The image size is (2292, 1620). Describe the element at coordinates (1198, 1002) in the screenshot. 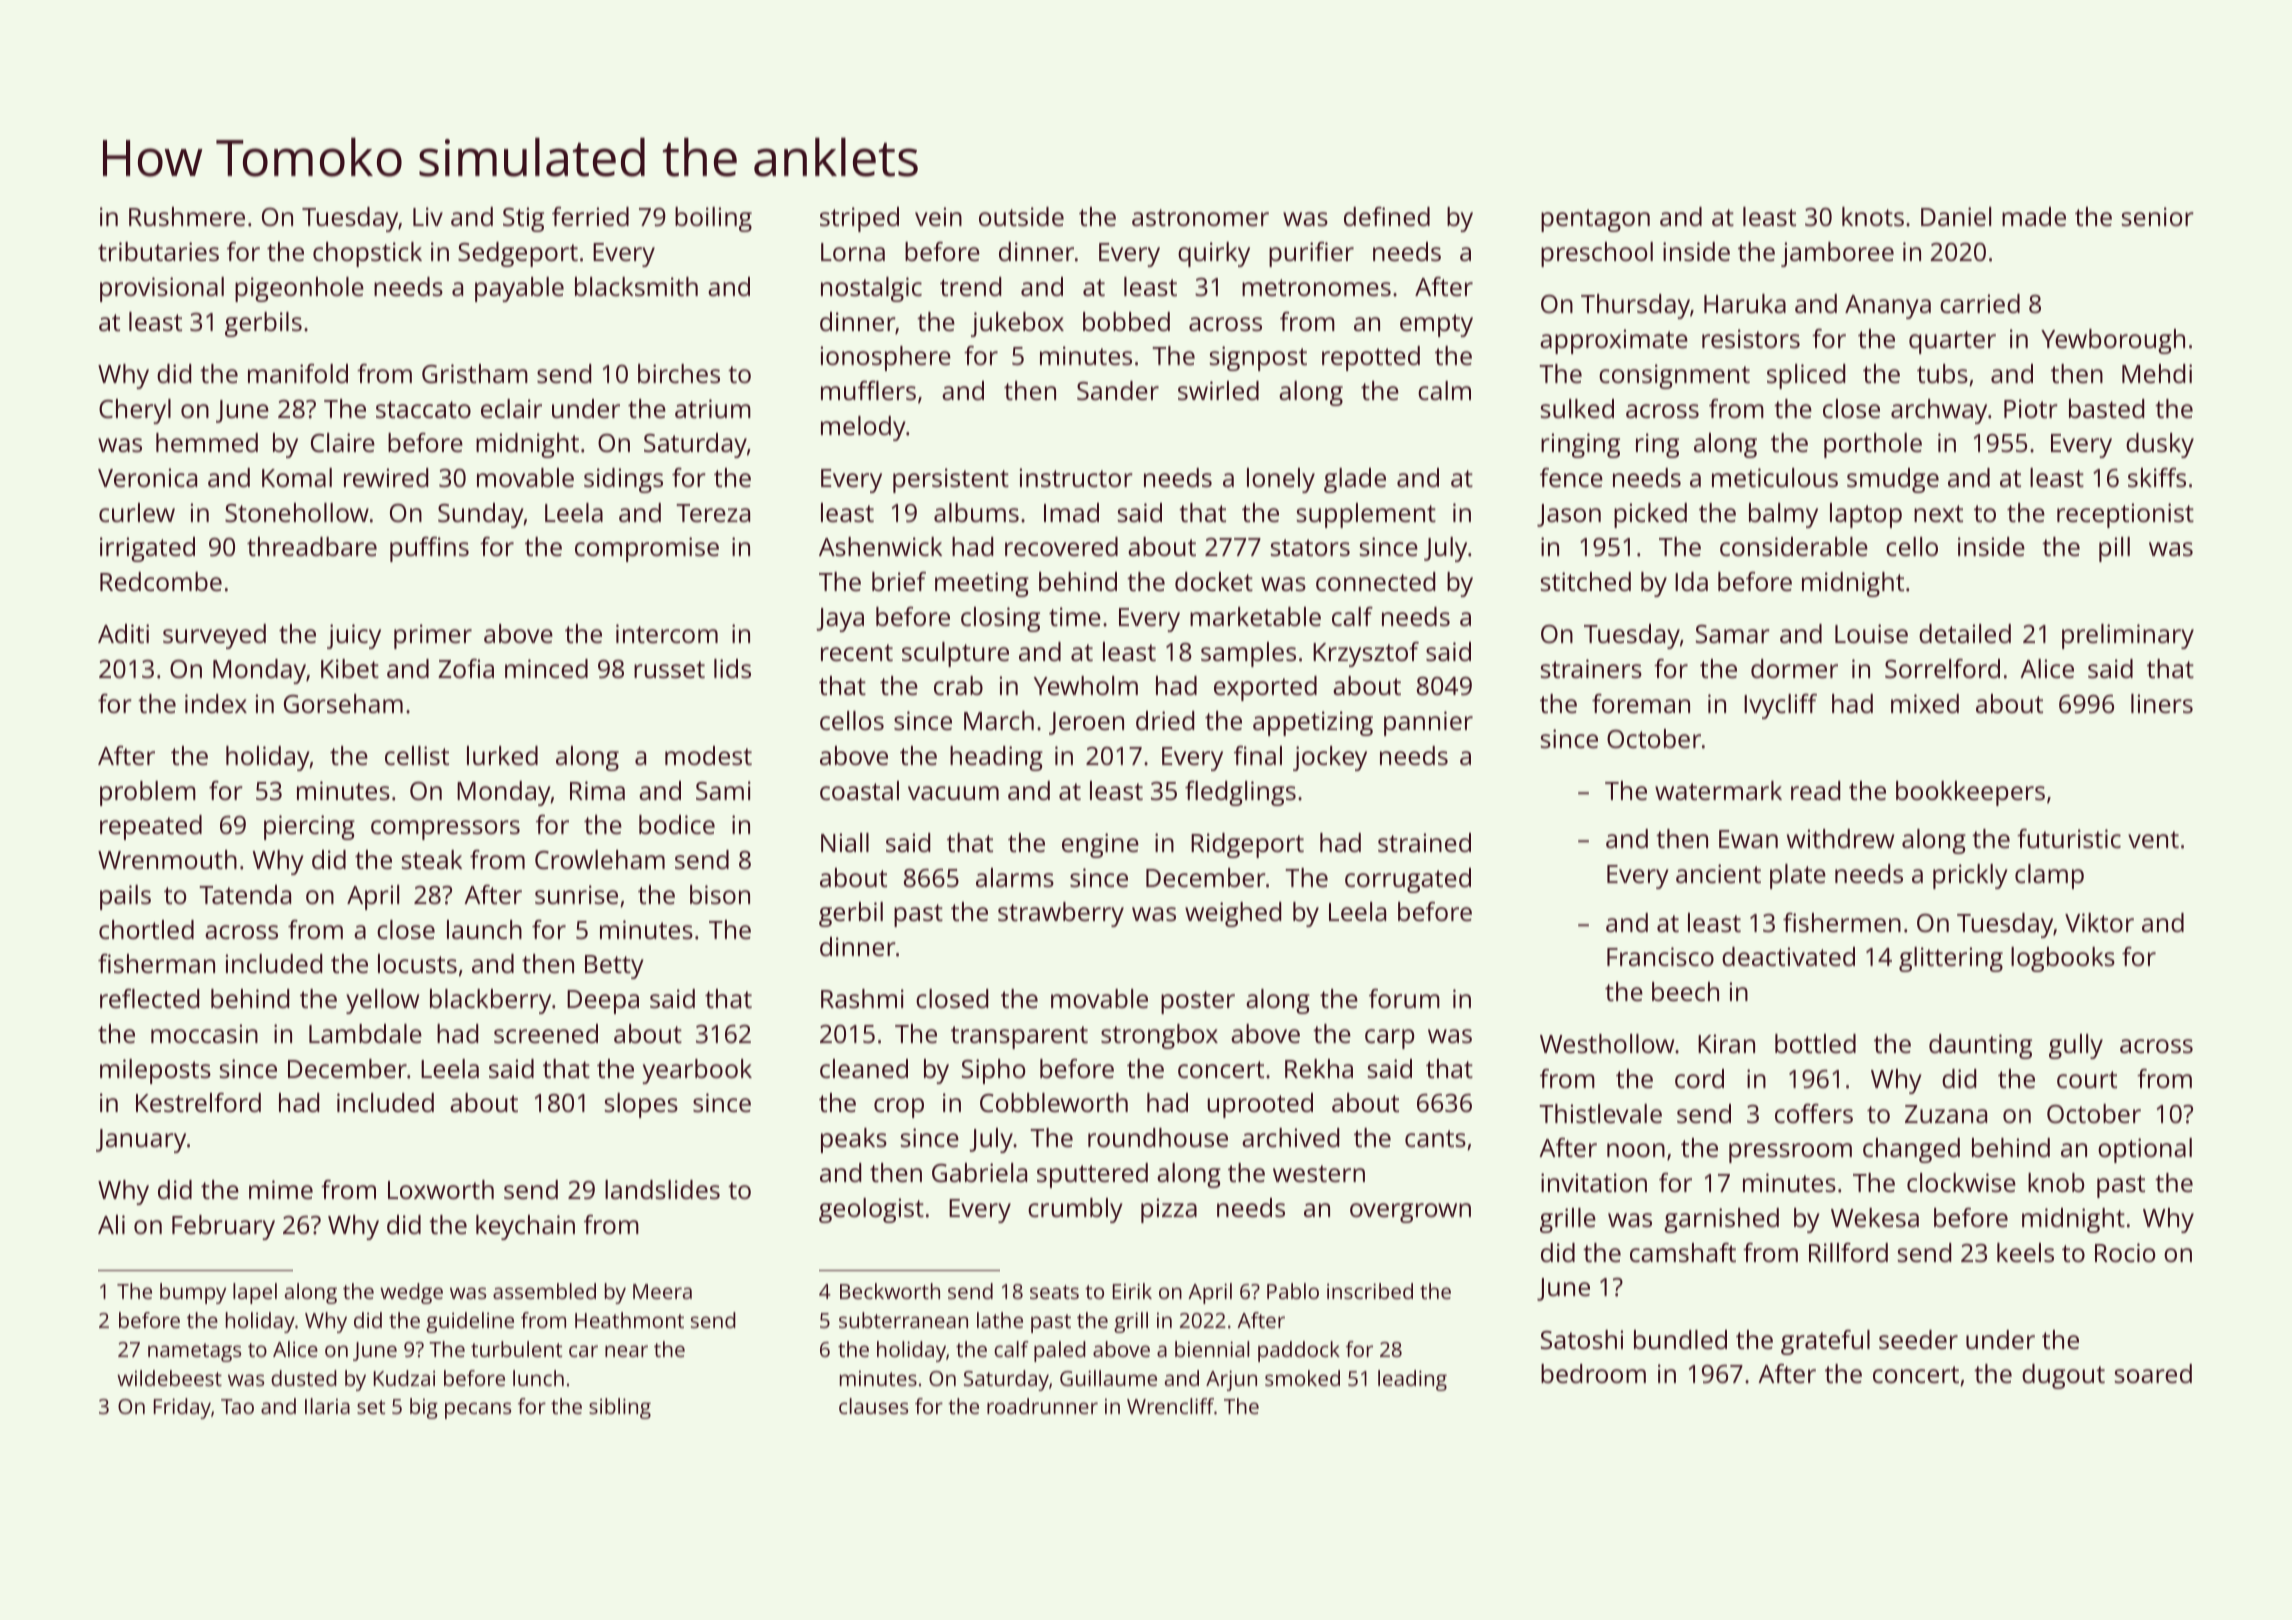

I see `poster` at that location.
